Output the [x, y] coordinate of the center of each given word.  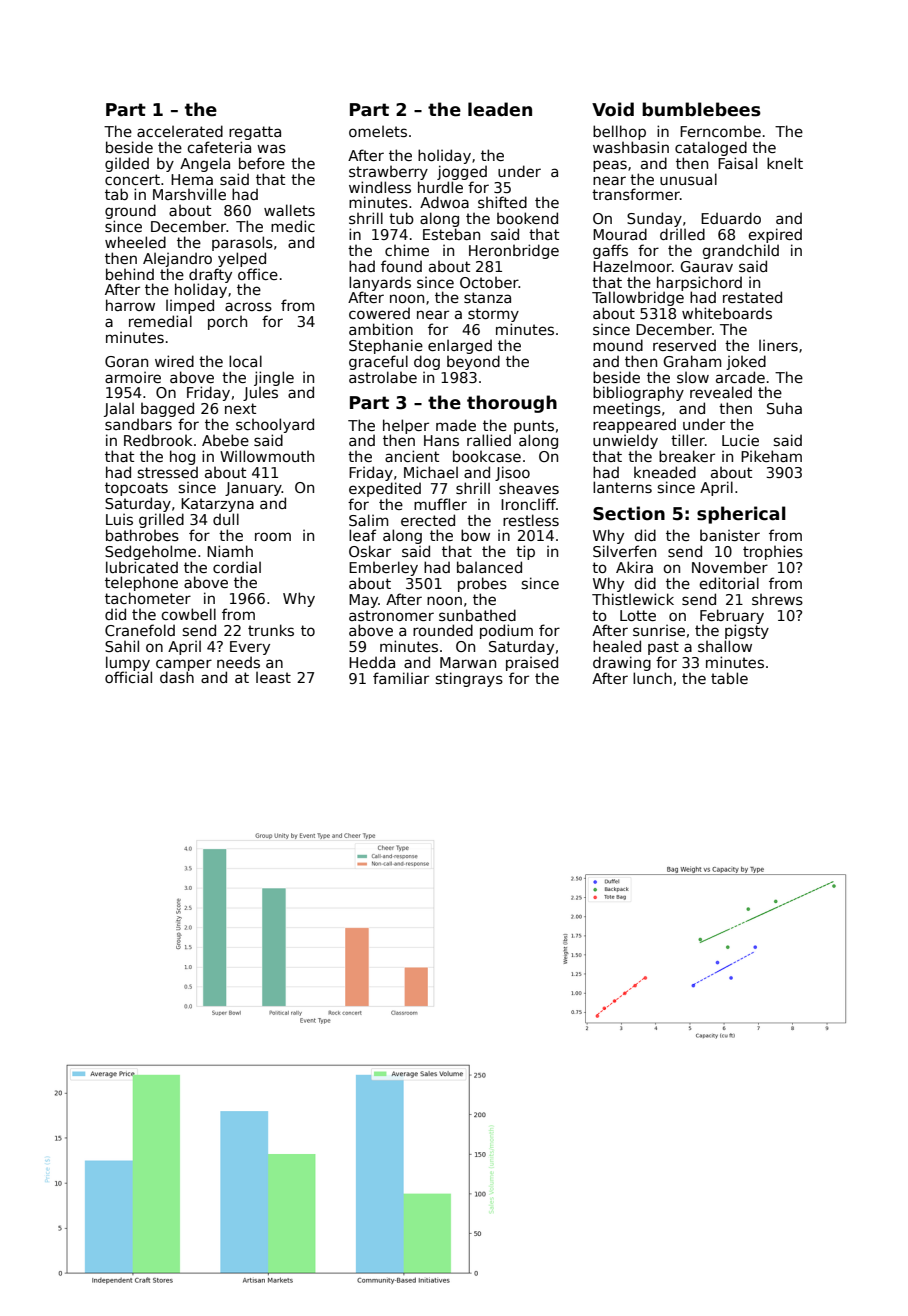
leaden [500, 109]
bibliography [638, 393]
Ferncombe [720, 131]
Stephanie [386, 346]
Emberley [383, 568]
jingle [274, 378]
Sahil [122, 646]
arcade [740, 377]
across [248, 306]
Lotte [638, 615]
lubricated [142, 567]
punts [534, 427]
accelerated [180, 131]
